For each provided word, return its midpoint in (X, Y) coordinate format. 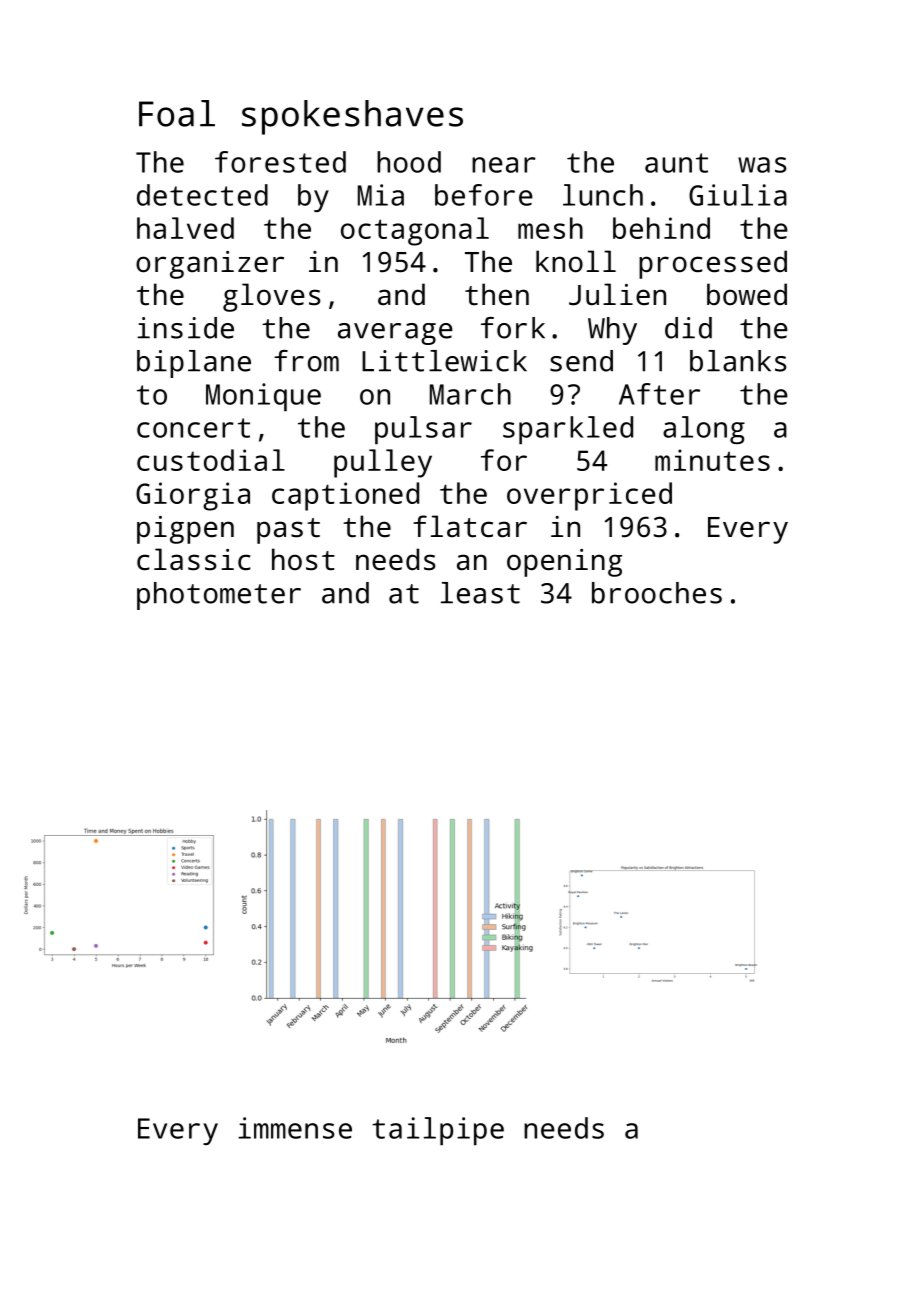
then (497, 294)
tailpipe (438, 1131)
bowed (747, 294)
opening (564, 563)
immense (295, 1128)
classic (194, 559)
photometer (219, 596)
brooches (657, 593)
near (504, 165)
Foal (177, 113)
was (762, 165)
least (480, 593)
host (303, 559)
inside (185, 328)
